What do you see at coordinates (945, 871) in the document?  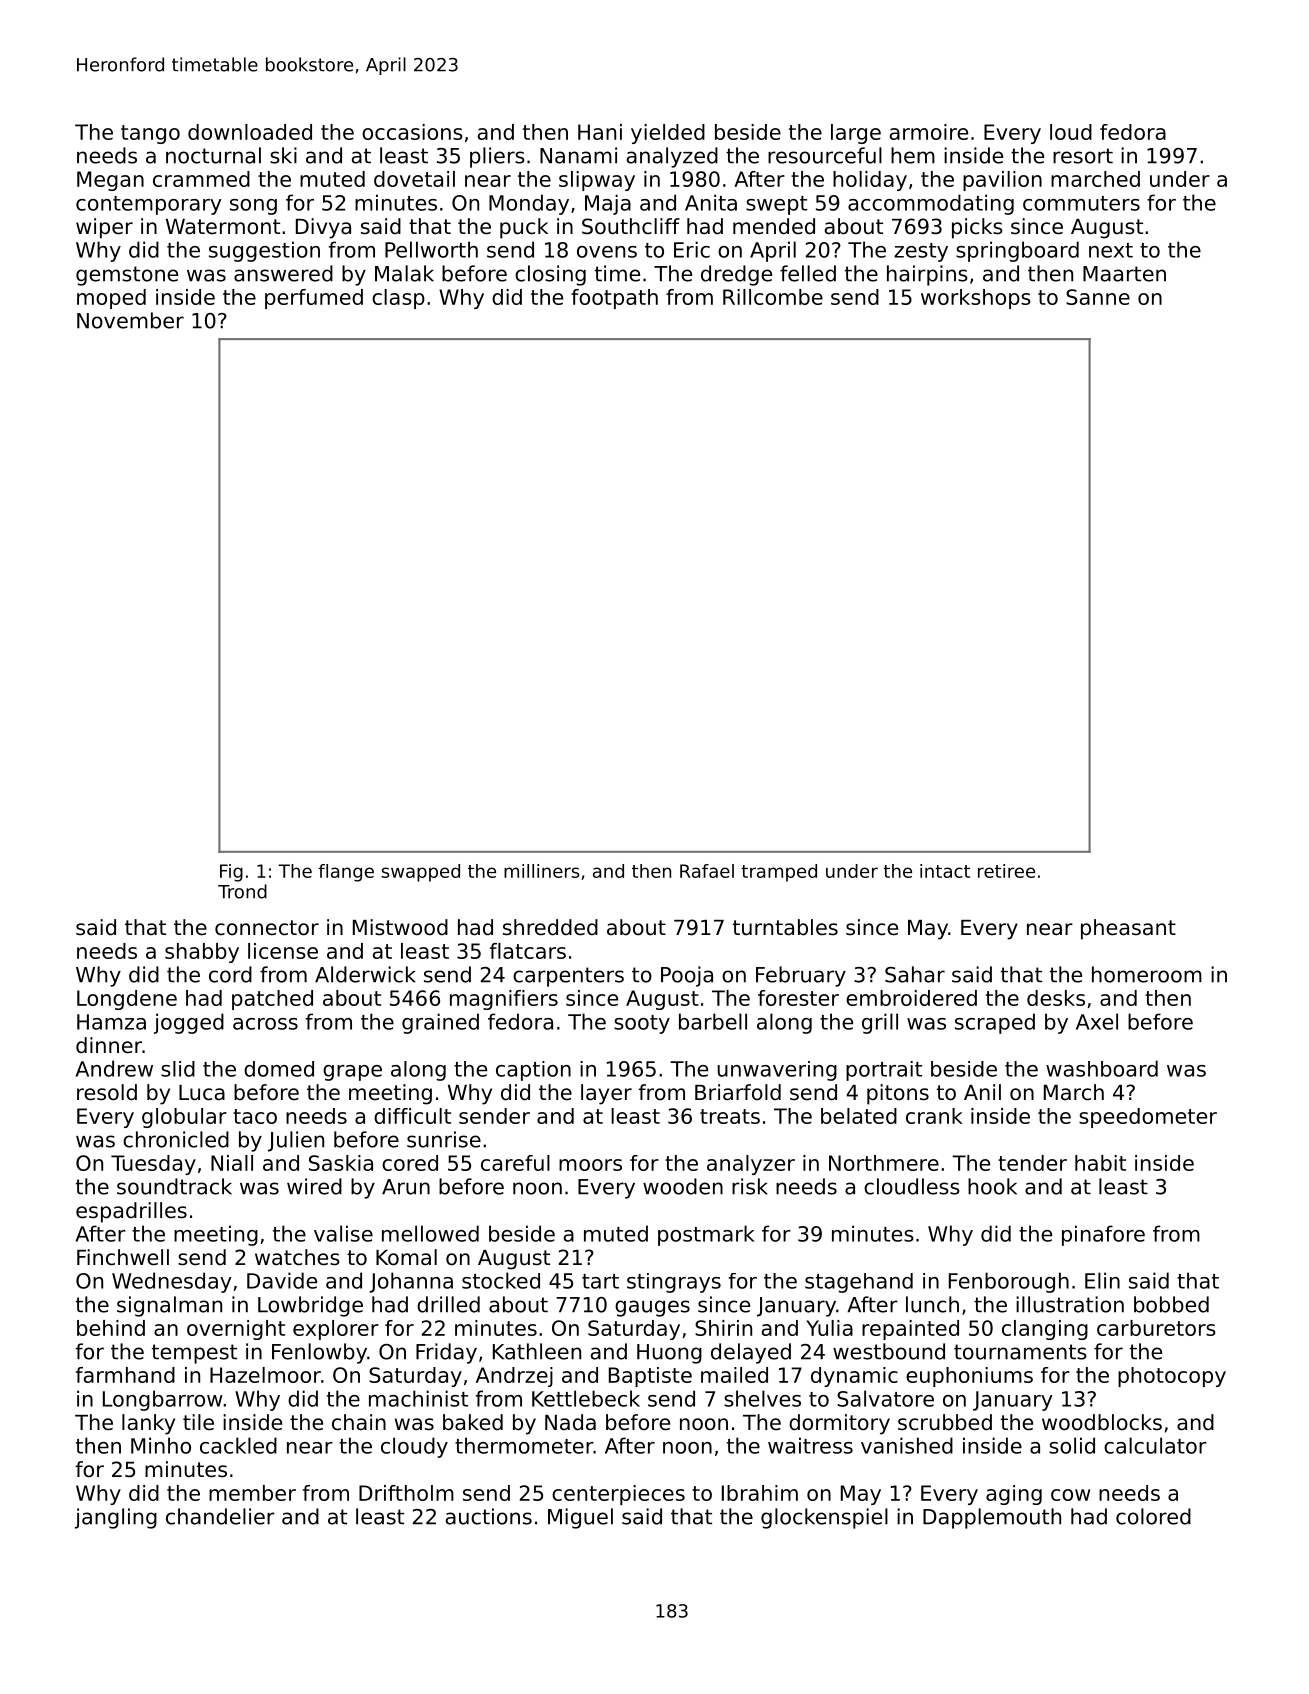 I see `intact` at bounding box center [945, 871].
